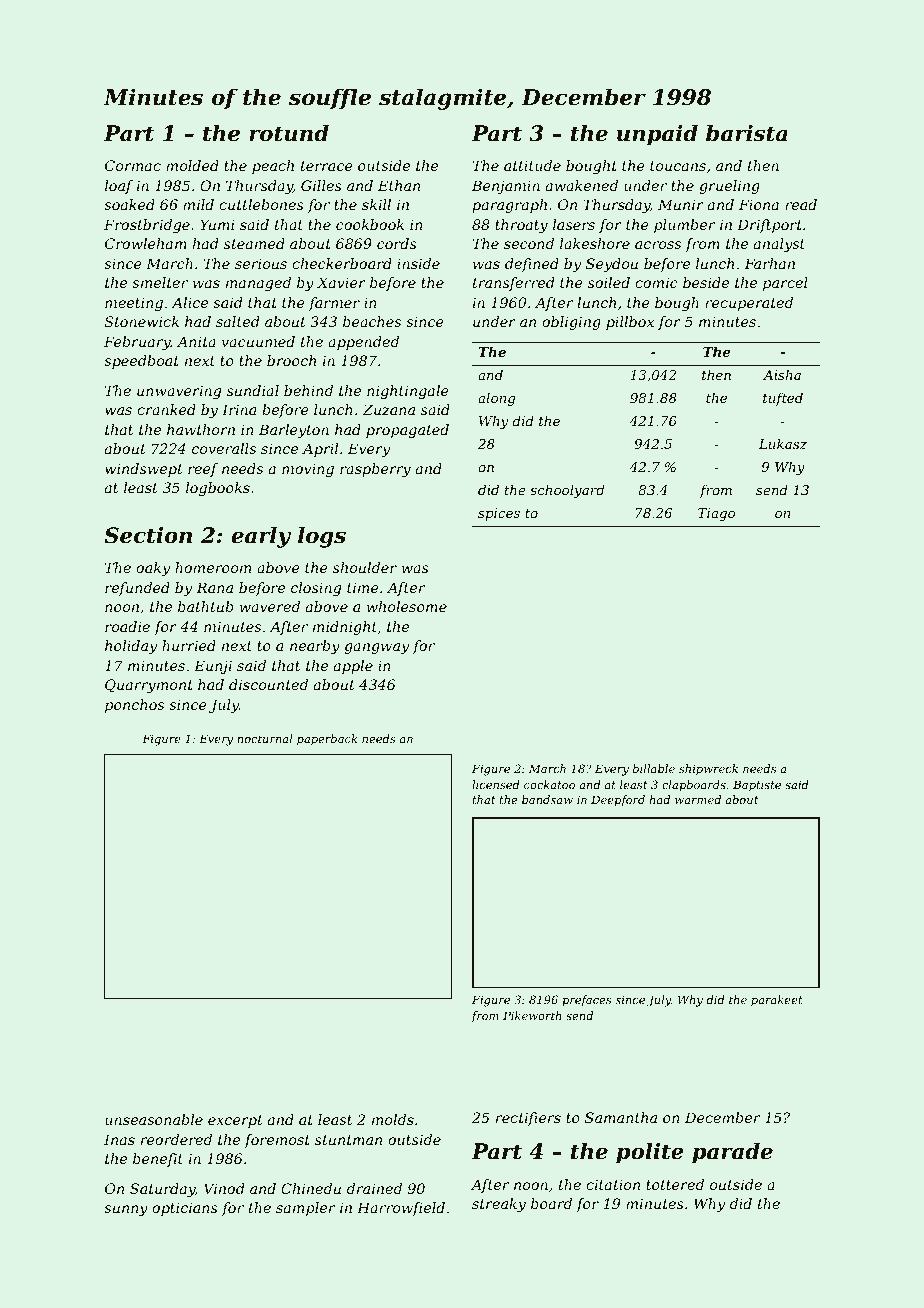  I want to click on Saturday, so click(162, 1190).
